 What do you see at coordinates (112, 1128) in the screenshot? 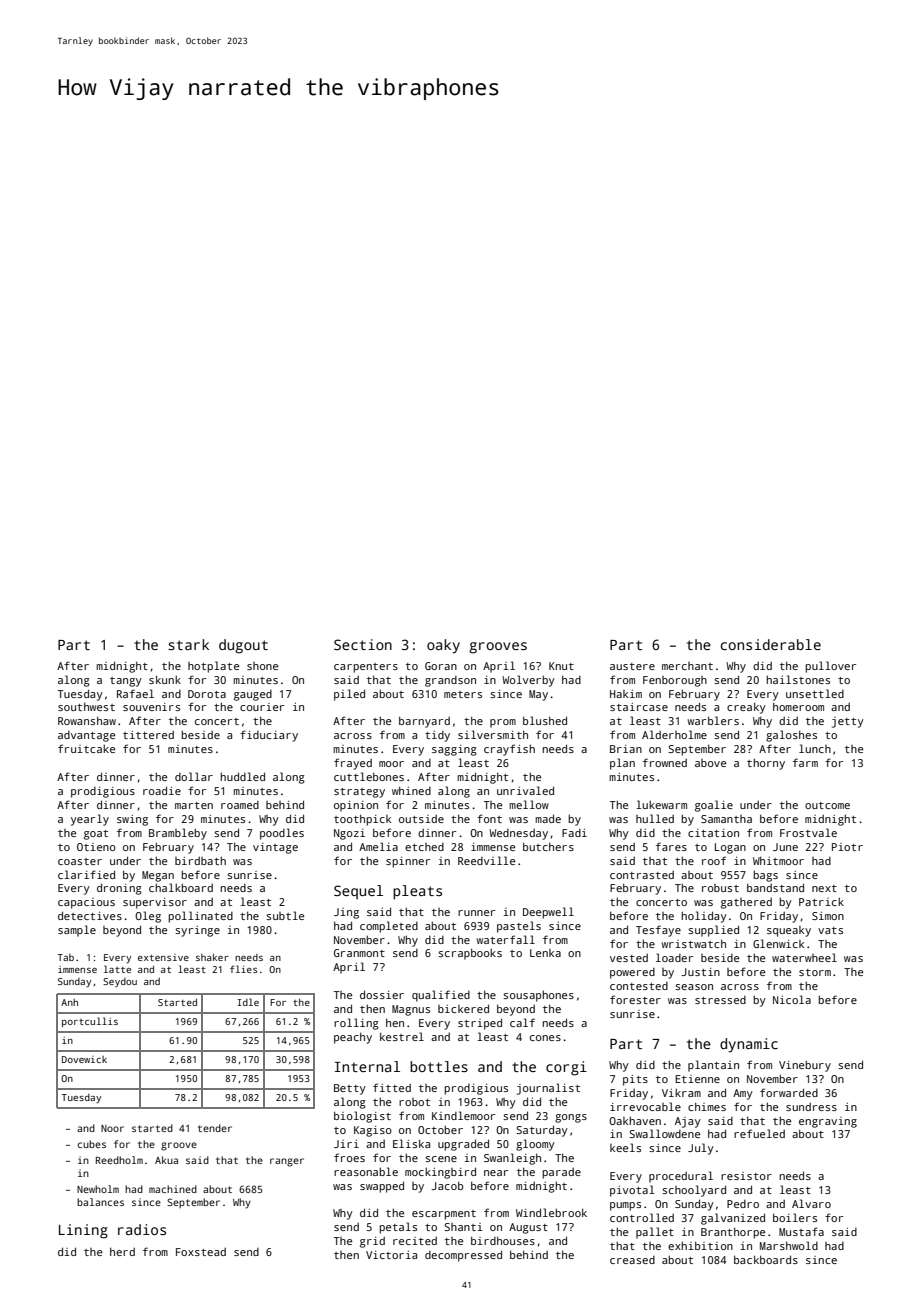
I see `Noor` at bounding box center [112, 1128].
